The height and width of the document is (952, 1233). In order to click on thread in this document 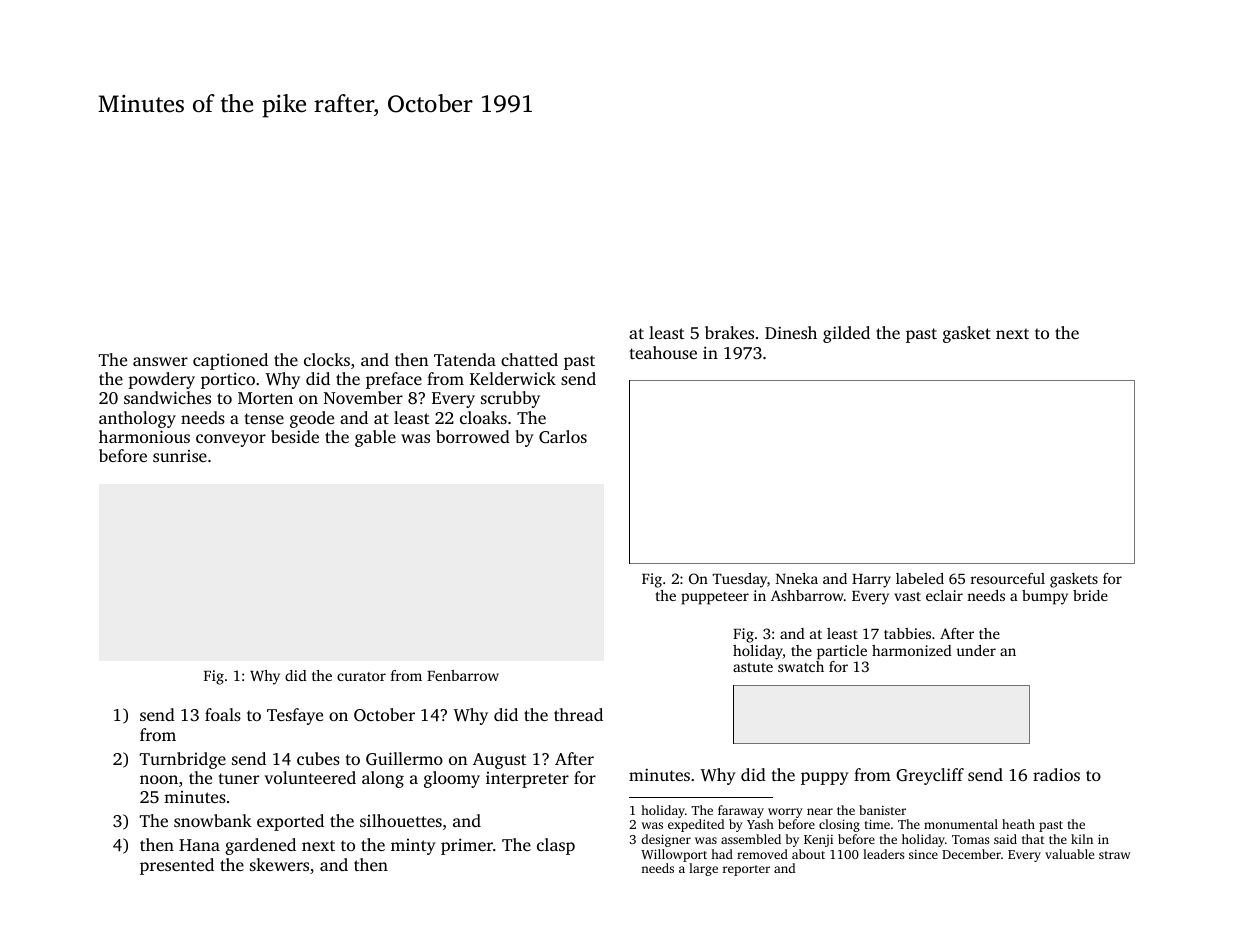, I will do `click(578, 714)`.
